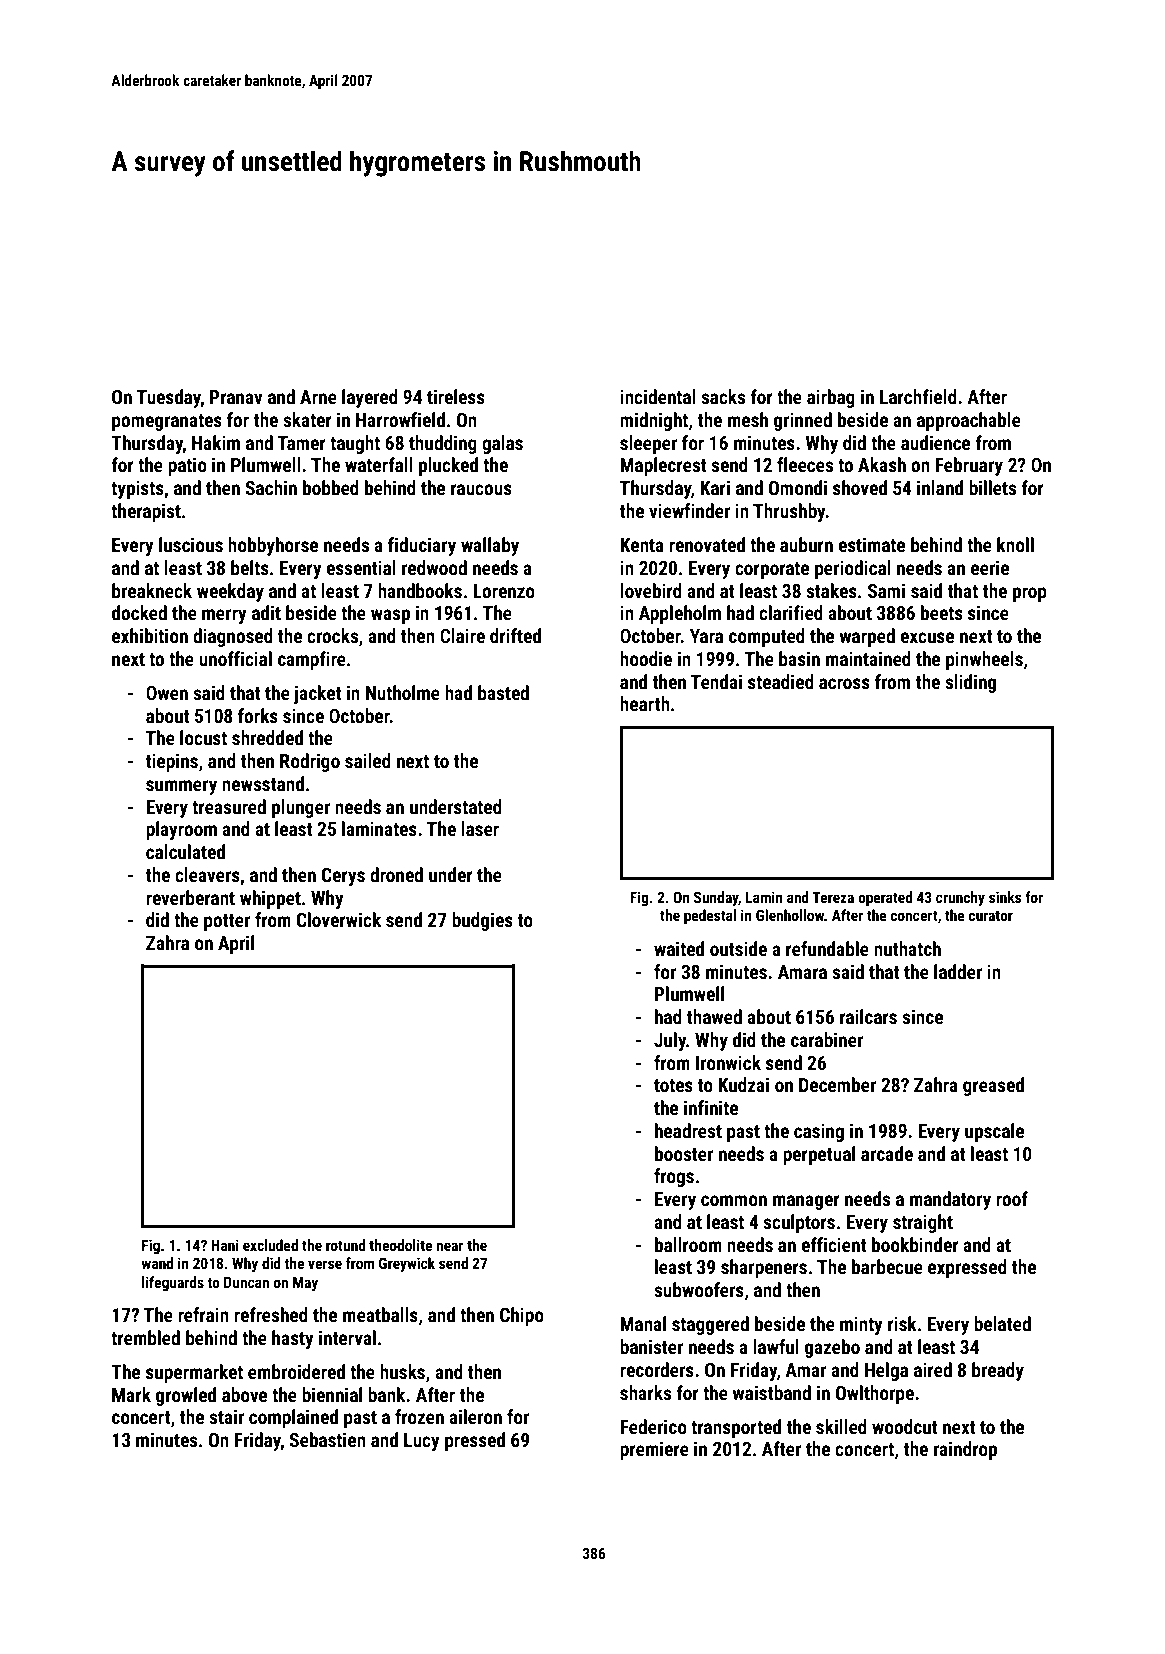 The width and height of the screenshot is (1165, 1654). I want to click on growled, so click(186, 1396).
